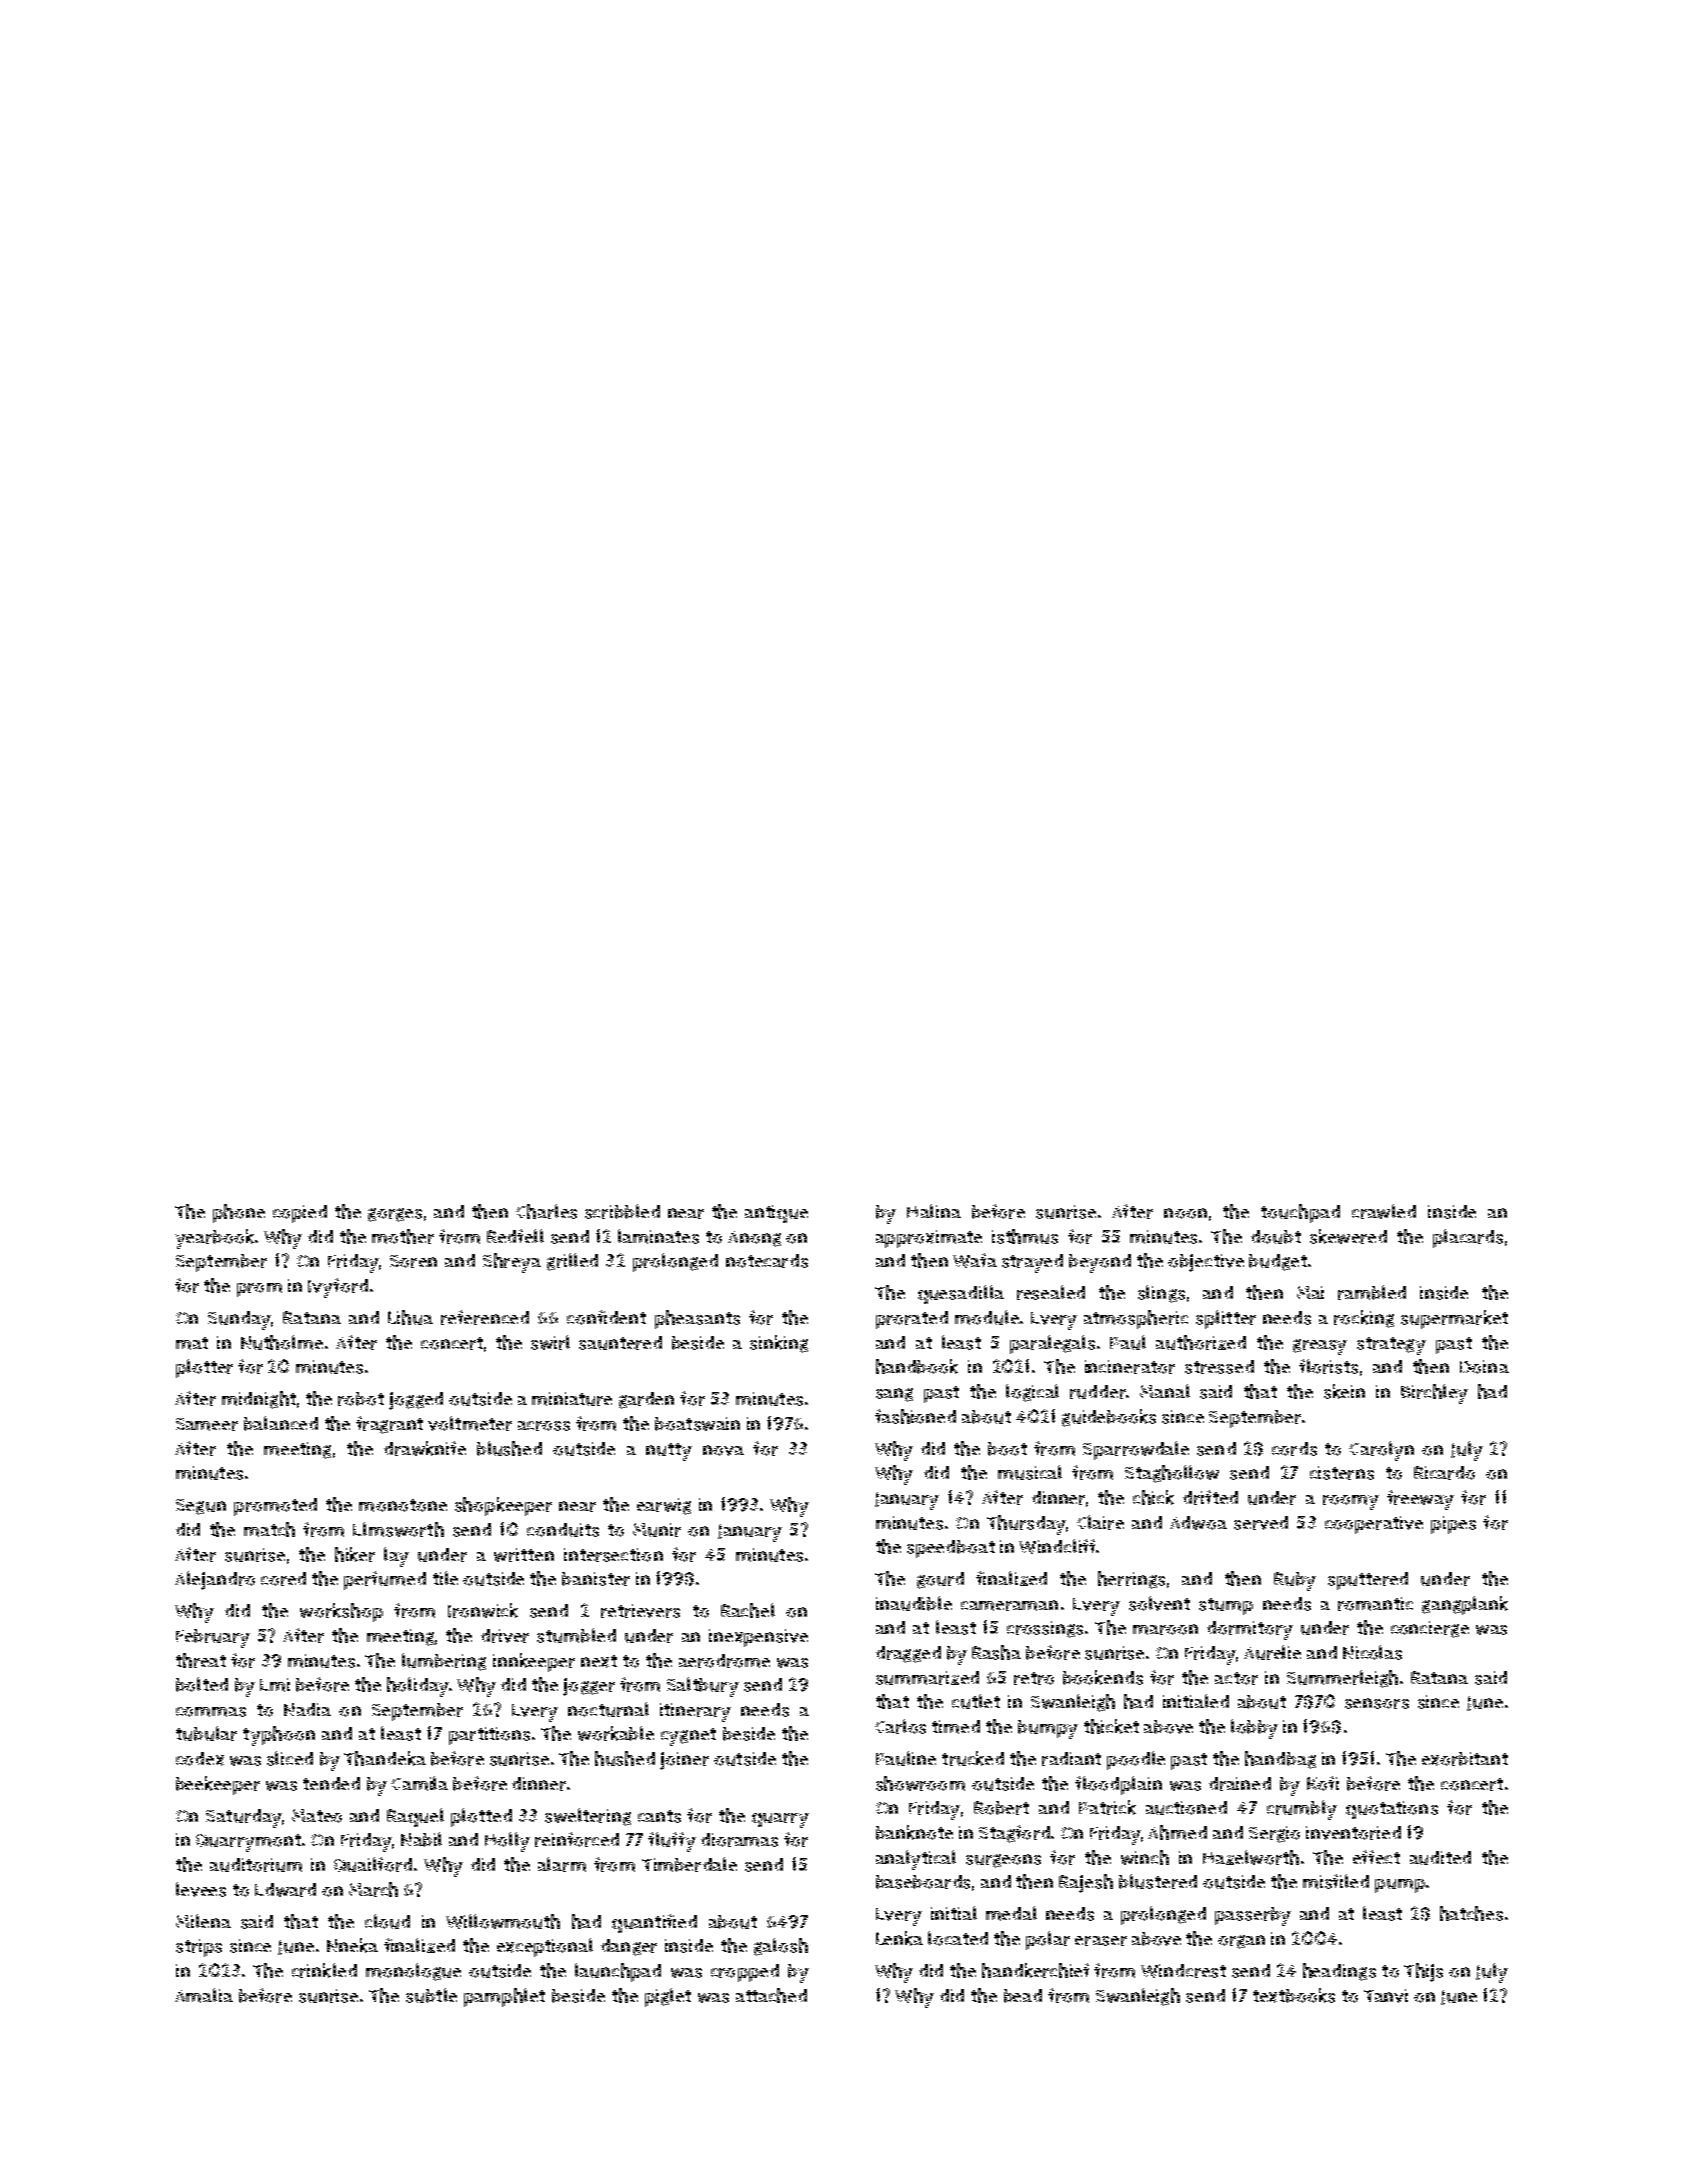 Image resolution: width=1683 pixels, height=2178 pixels. Describe the element at coordinates (1384, 1211) in the screenshot. I see `crawled` at that location.
